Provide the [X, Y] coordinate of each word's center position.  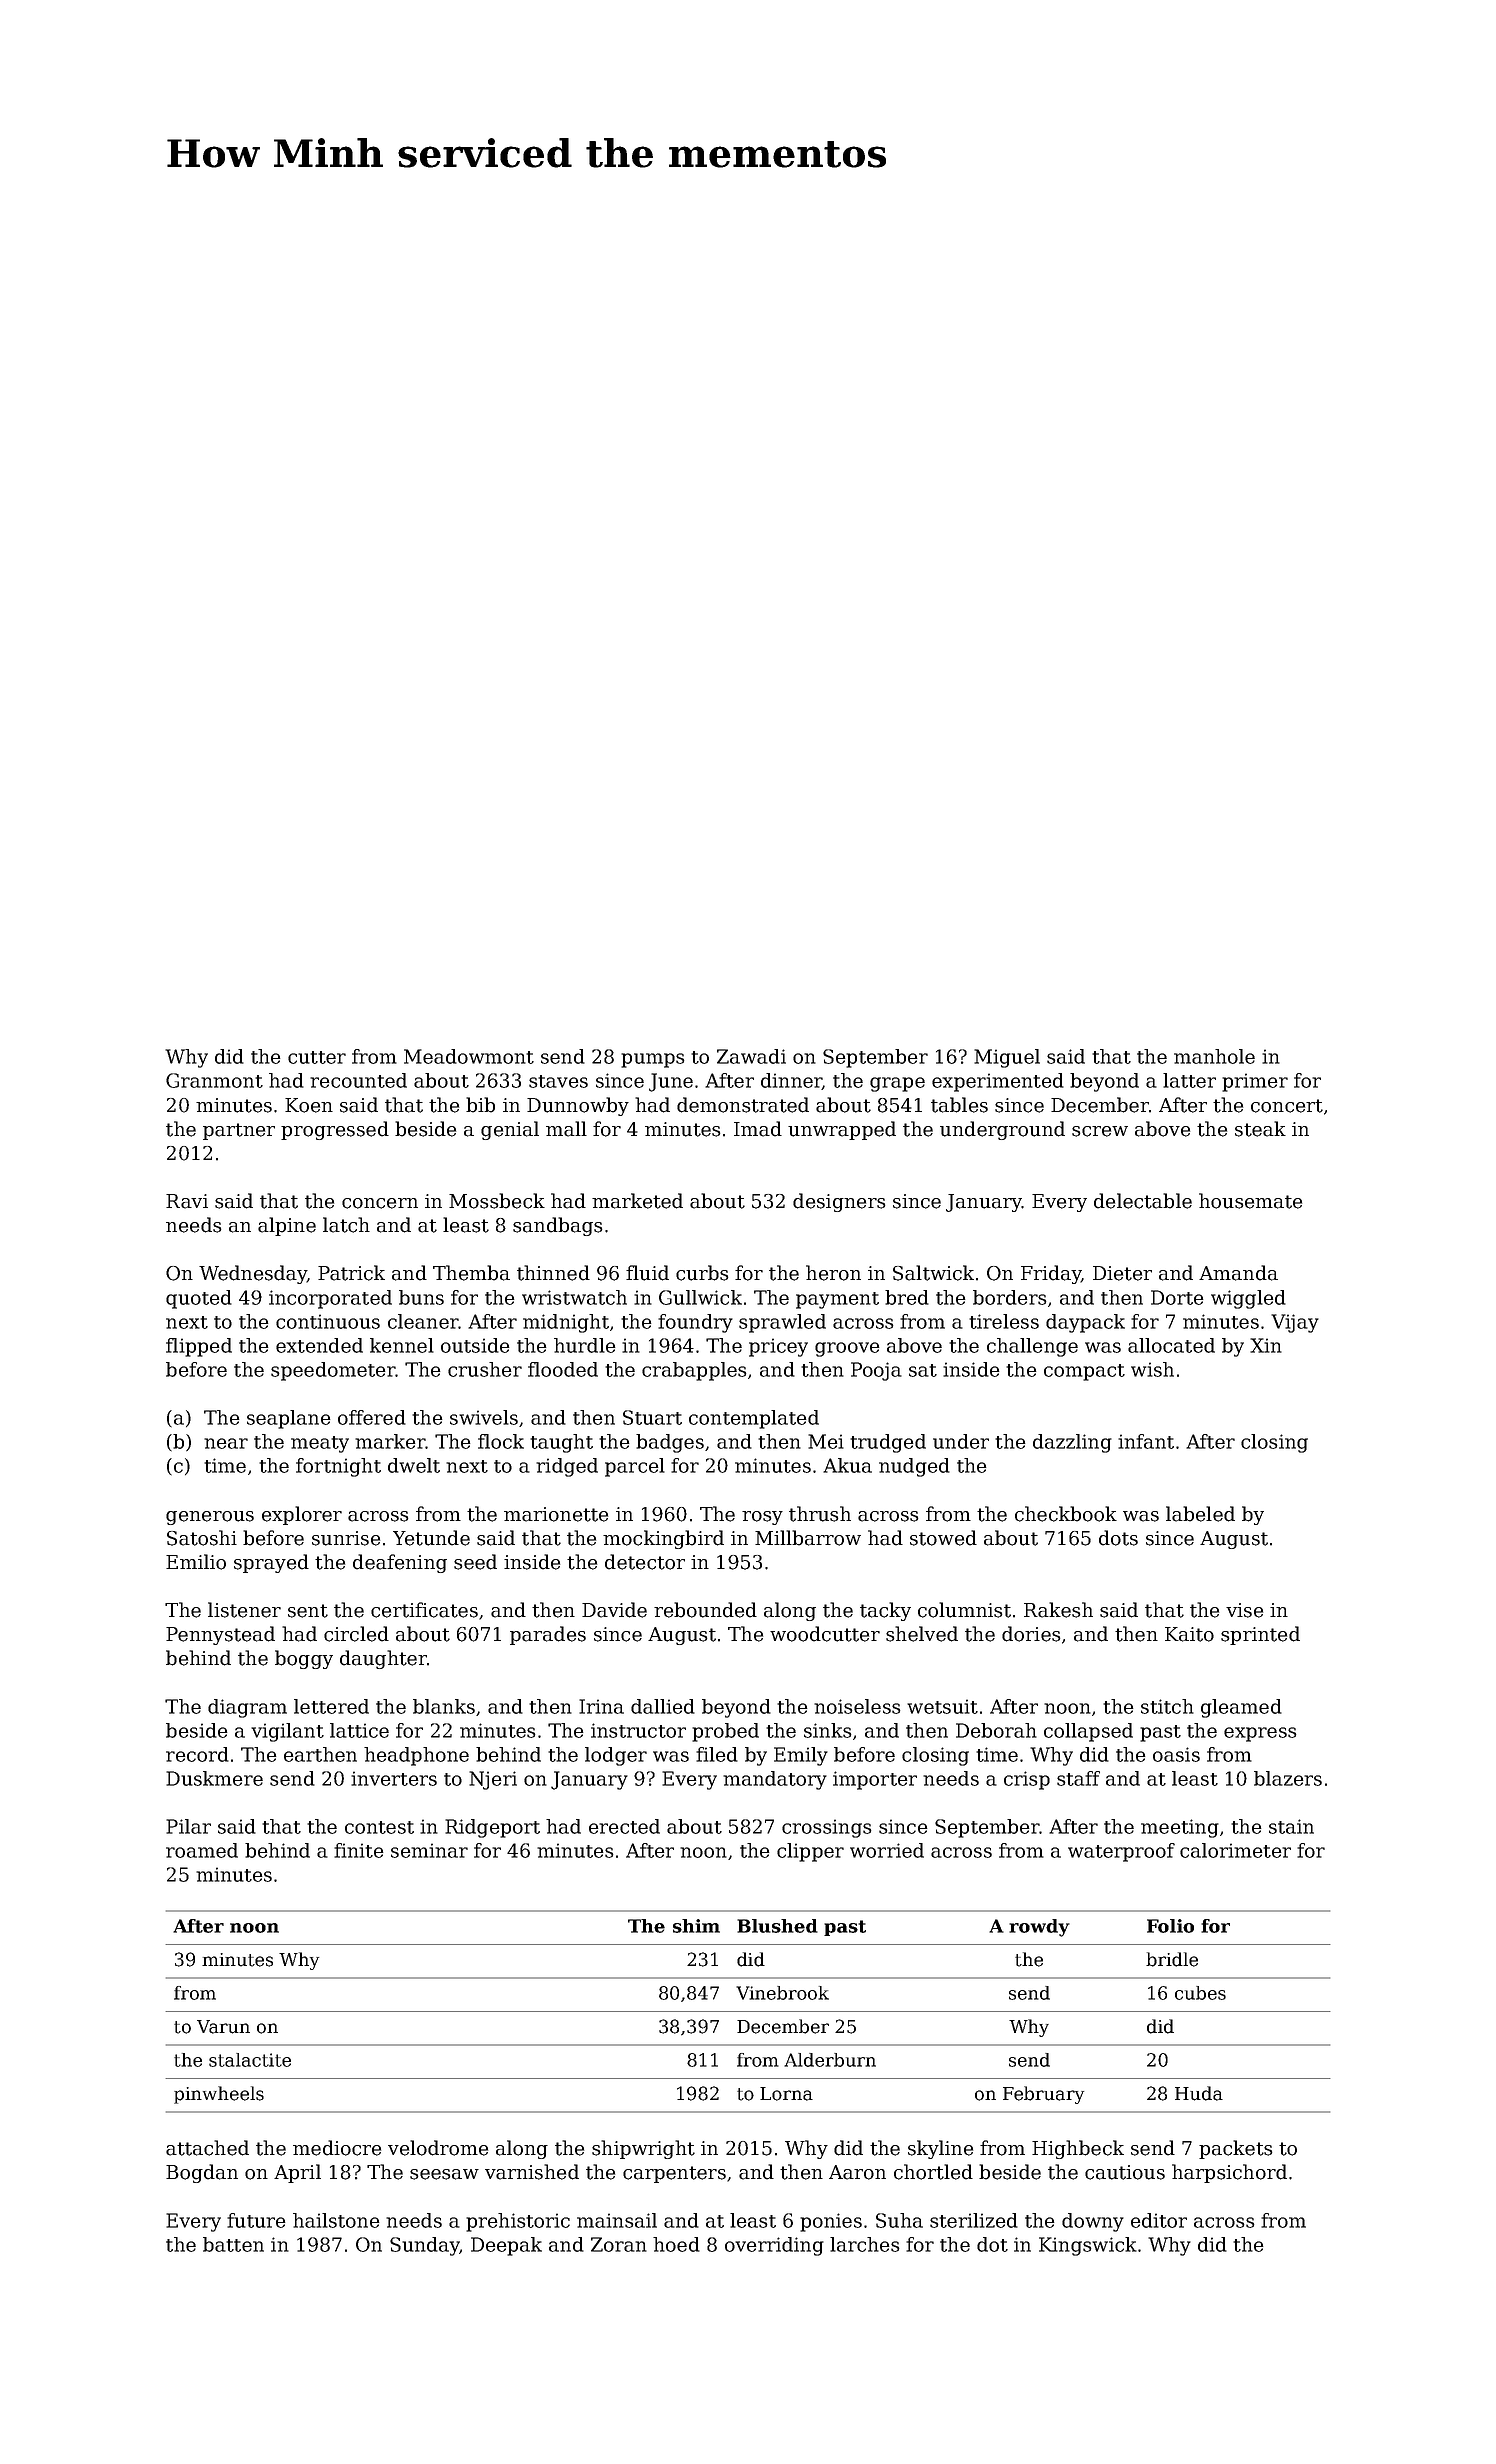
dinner [791, 1081]
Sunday [424, 2246]
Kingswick [1088, 2246]
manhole [1214, 1056]
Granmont [214, 1080]
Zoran [619, 2244]
